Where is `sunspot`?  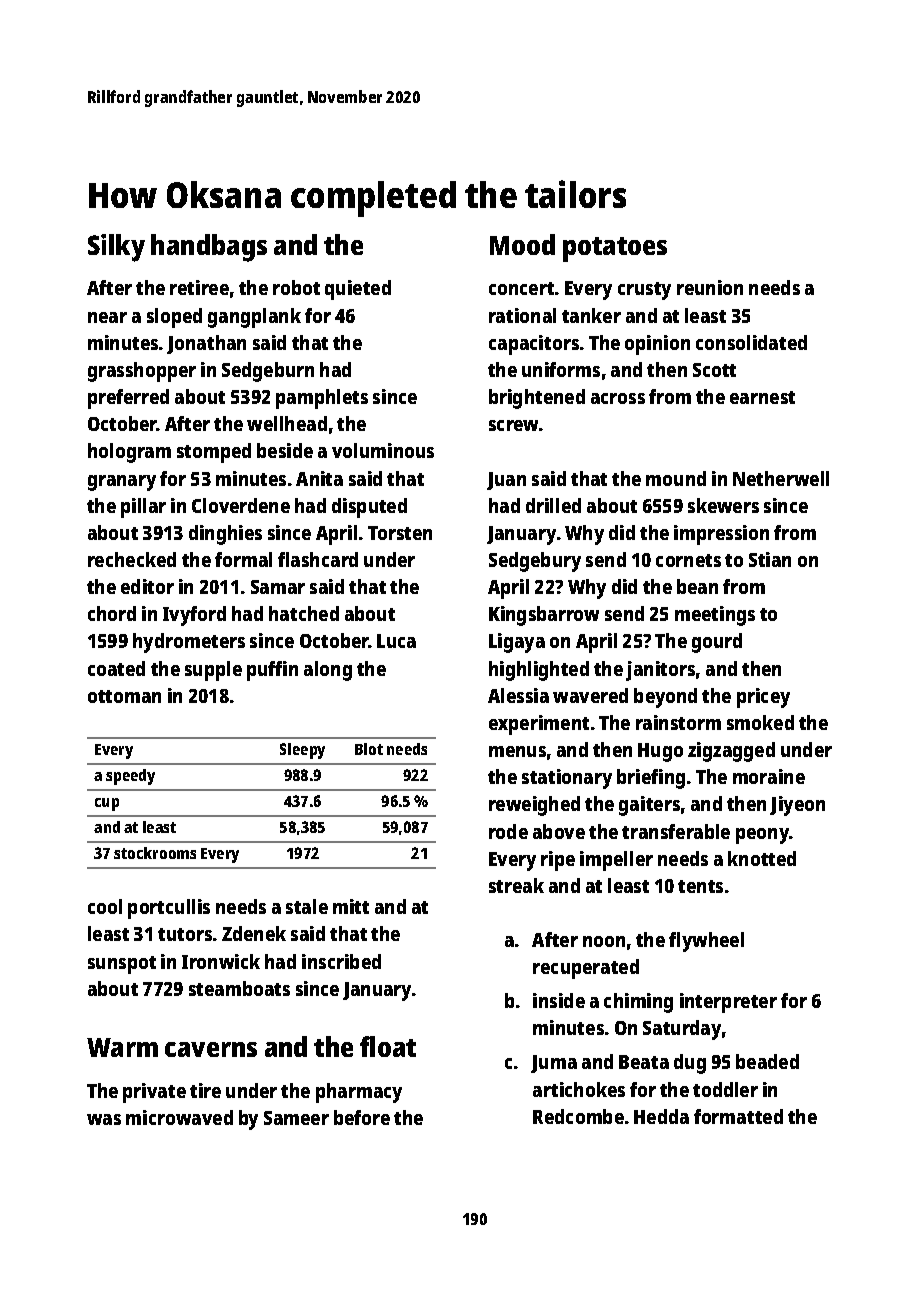
sunspot is located at coordinates (122, 965).
